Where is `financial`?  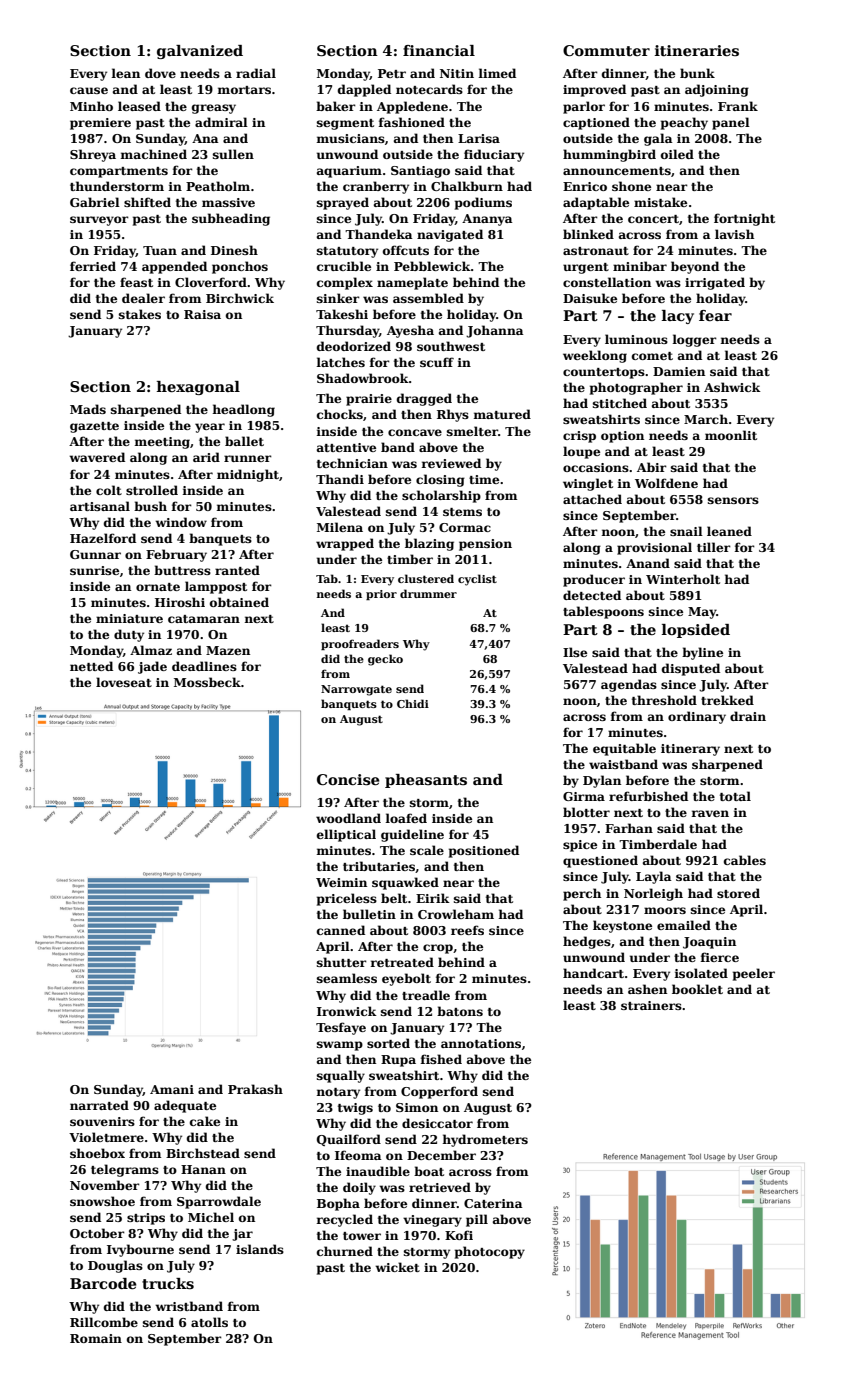 financial is located at coordinates (439, 50).
